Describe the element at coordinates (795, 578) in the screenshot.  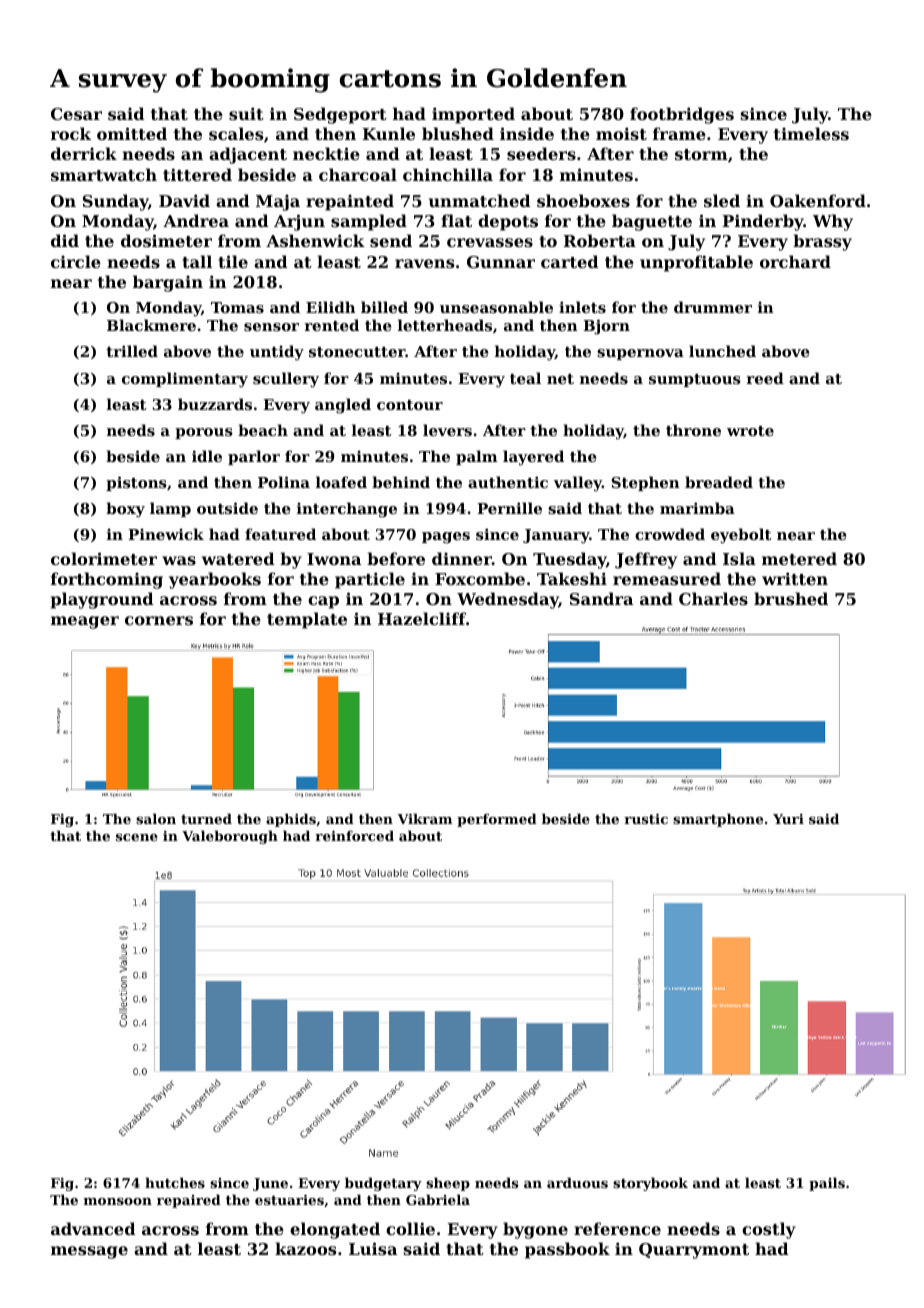
I see `written` at that location.
